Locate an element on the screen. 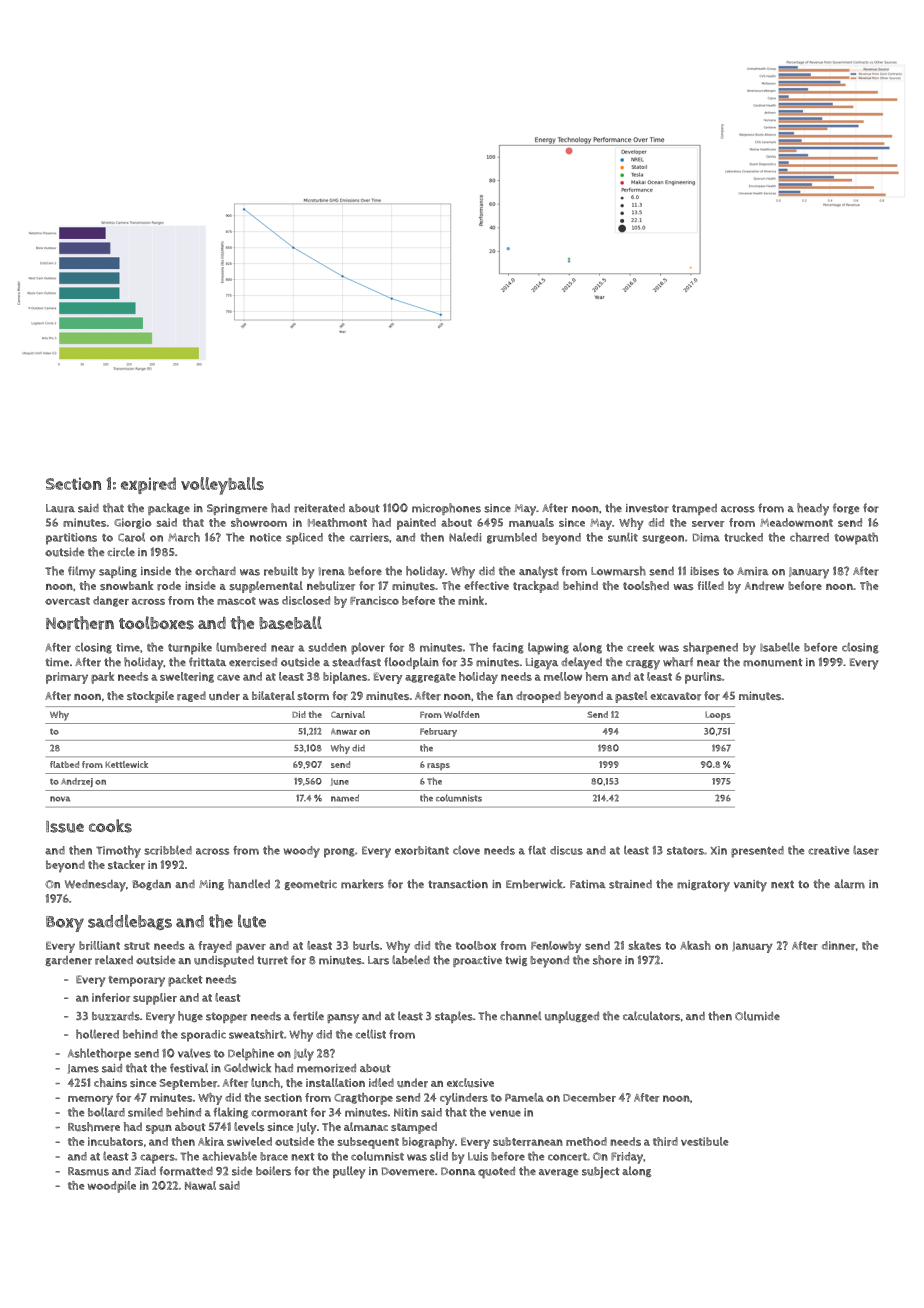  expired is located at coordinates (148, 485).
